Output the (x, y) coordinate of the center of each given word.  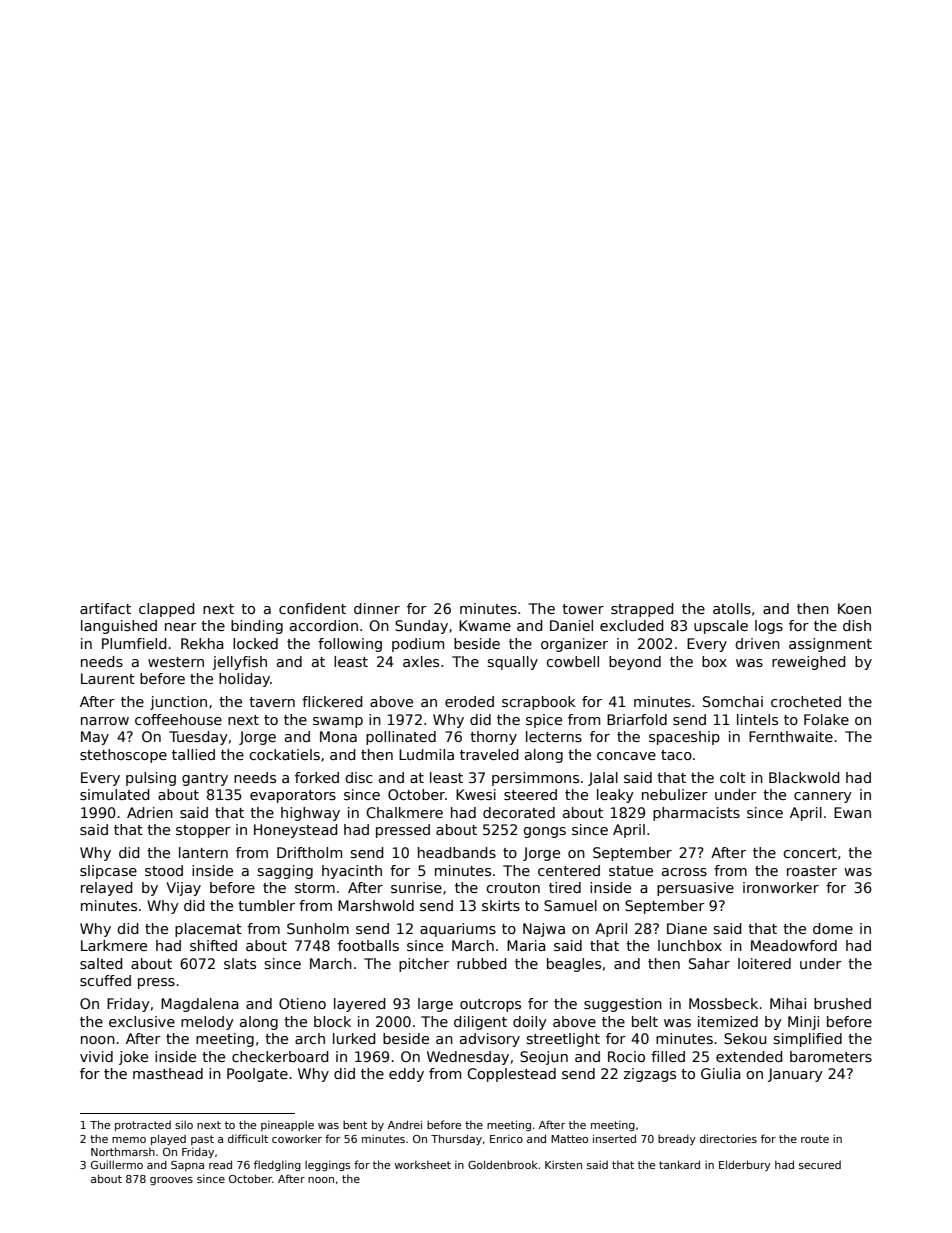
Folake (826, 719)
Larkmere (114, 945)
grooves (171, 1181)
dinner (377, 608)
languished (119, 627)
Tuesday (198, 738)
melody (207, 1023)
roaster (812, 871)
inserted (614, 1138)
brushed (842, 1003)
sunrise (416, 887)
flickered (332, 701)
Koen (854, 608)
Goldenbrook (503, 1164)
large (435, 1005)
